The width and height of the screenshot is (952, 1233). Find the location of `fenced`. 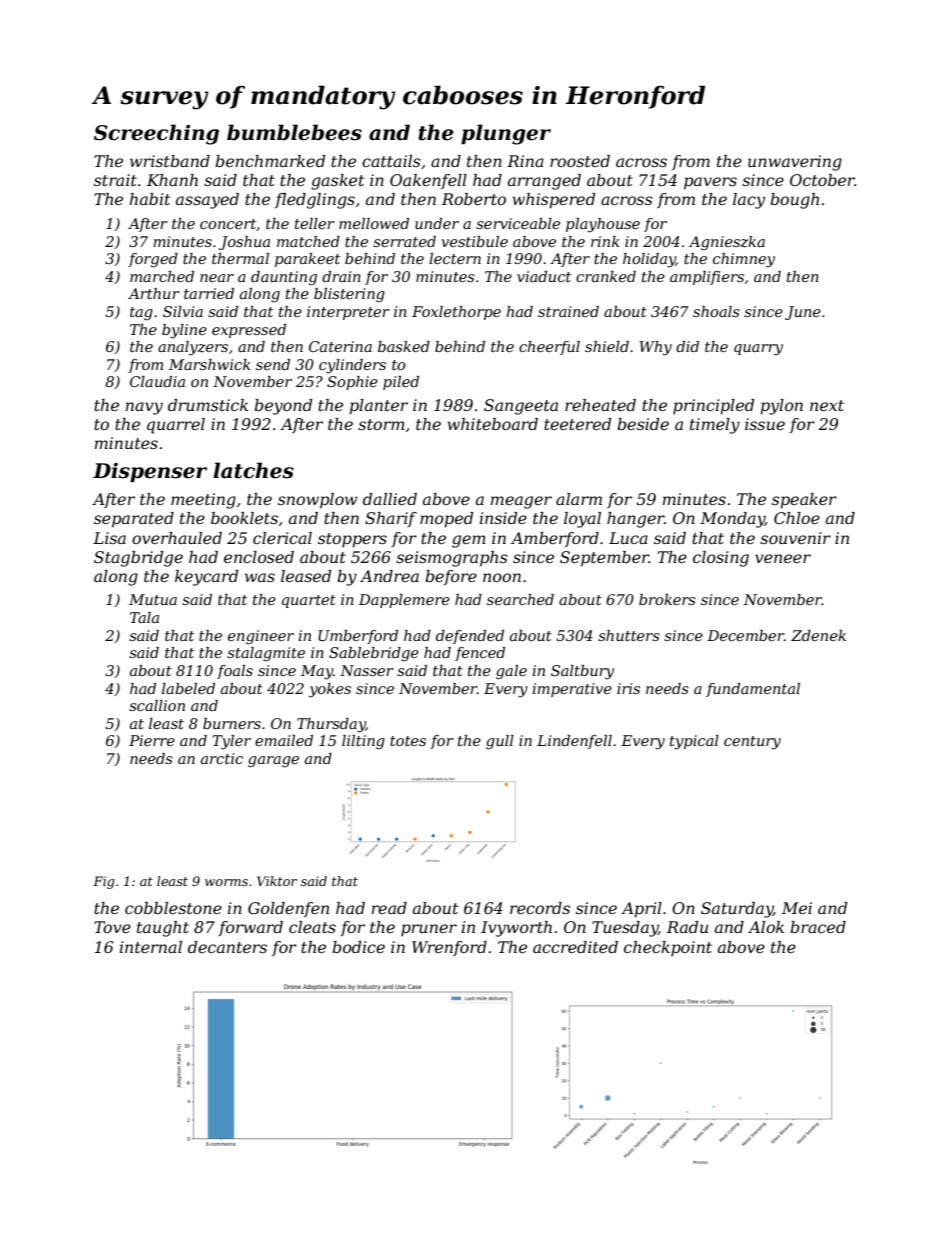

fenced is located at coordinates (480, 654).
